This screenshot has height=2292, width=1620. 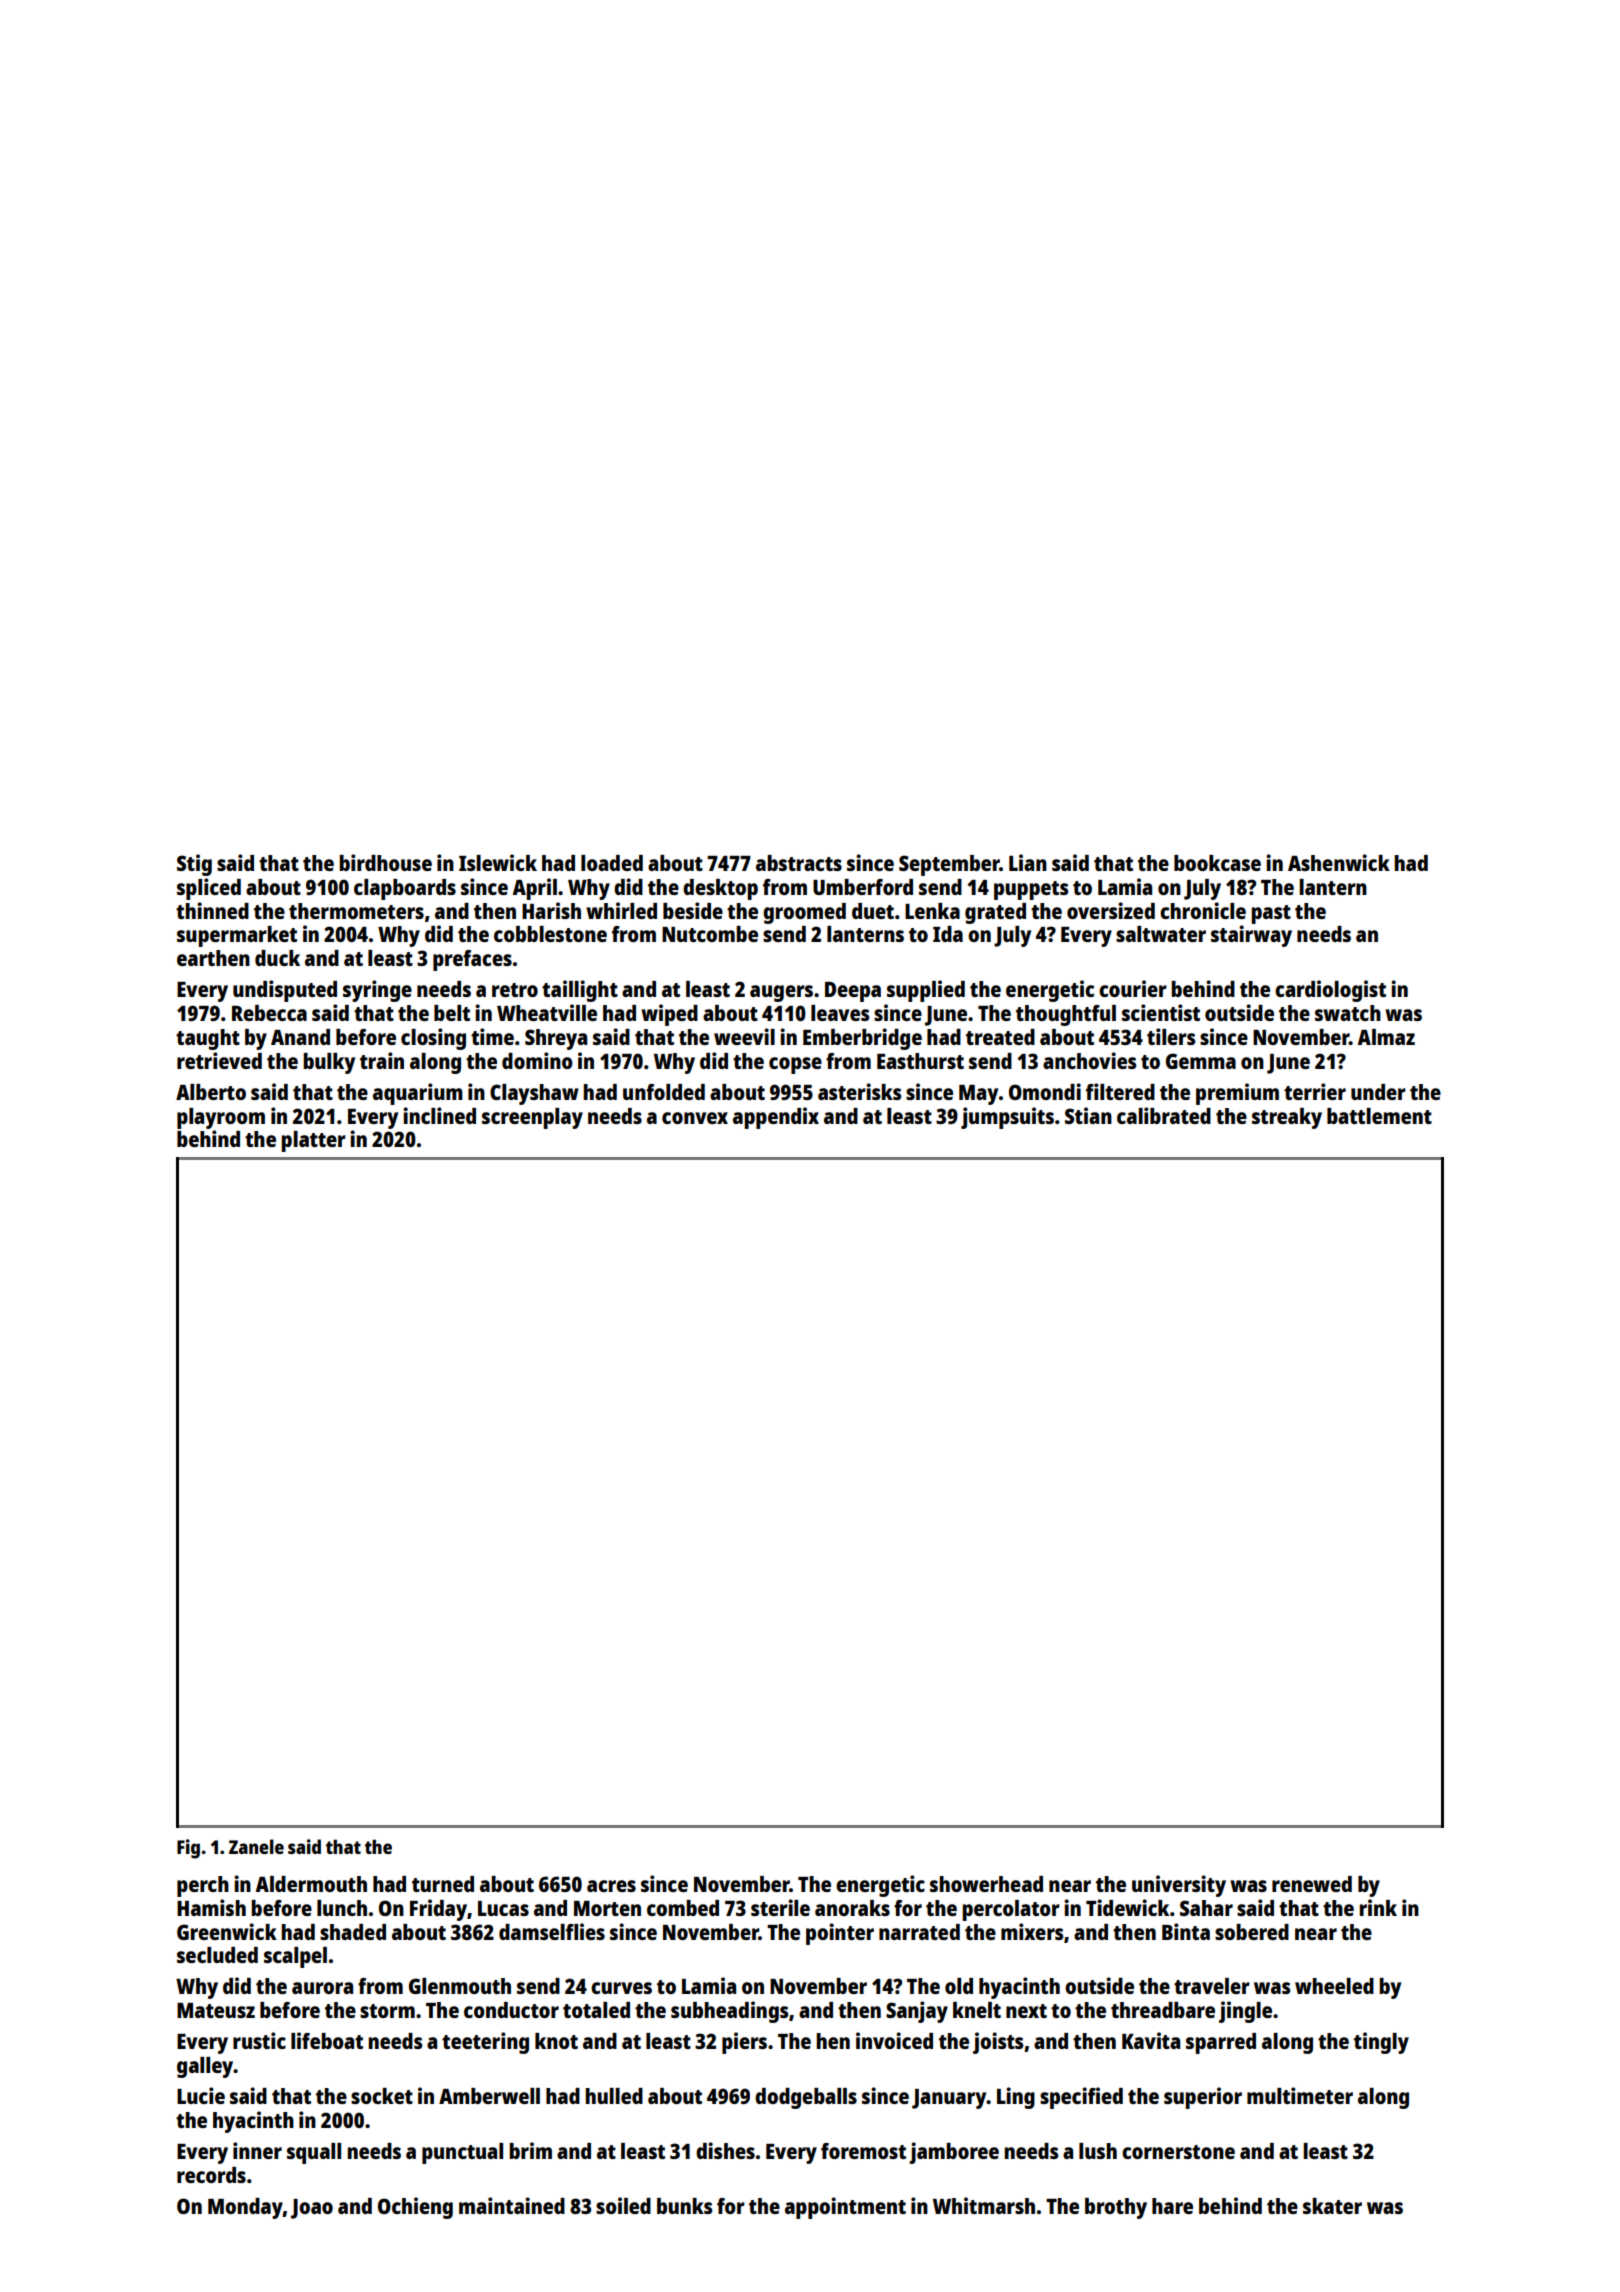 I want to click on turned, so click(x=443, y=1884).
